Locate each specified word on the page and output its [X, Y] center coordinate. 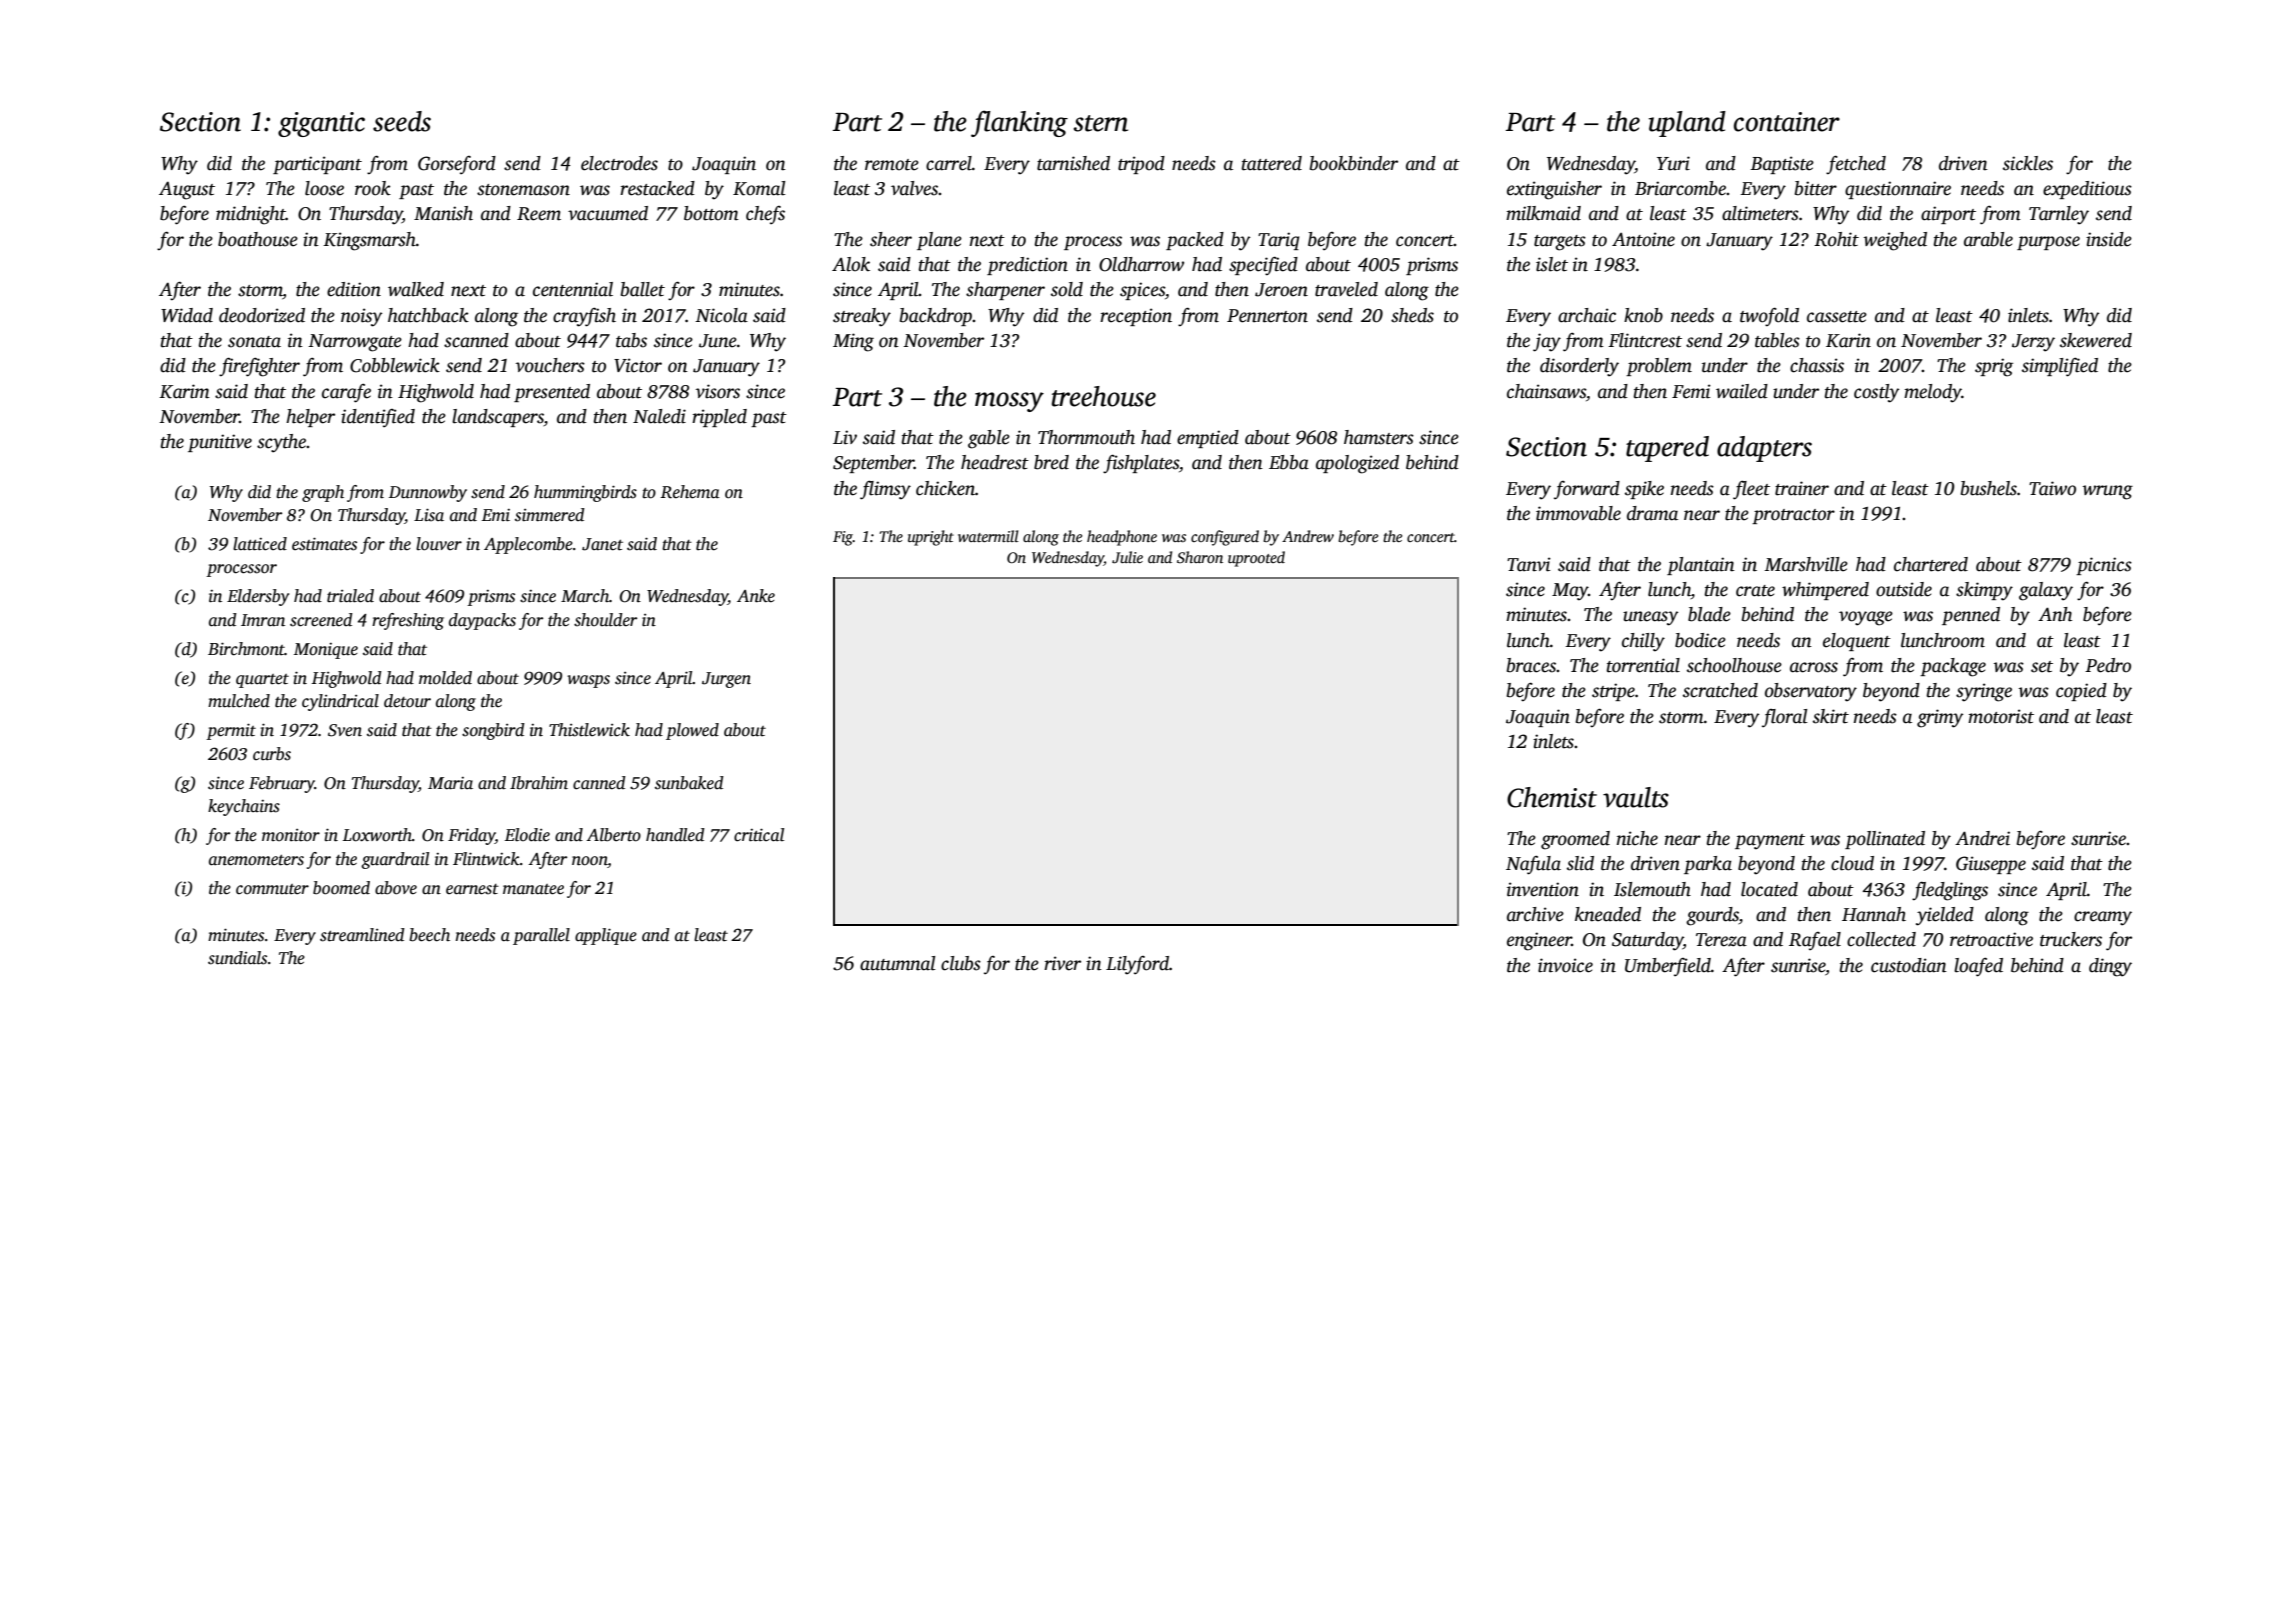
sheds [1412, 315]
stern [1100, 123]
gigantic [321, 124]
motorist [2001, 716]
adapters [1764, 449]
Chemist [1552, 797]
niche [1637, 838]
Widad [187, 315]
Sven [345, 730]
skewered [2096, 340]
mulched [239, 701]
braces [1531, 665]
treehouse [1104, 396]
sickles [2028, 163]
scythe [281, 443]
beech [429, 935]
